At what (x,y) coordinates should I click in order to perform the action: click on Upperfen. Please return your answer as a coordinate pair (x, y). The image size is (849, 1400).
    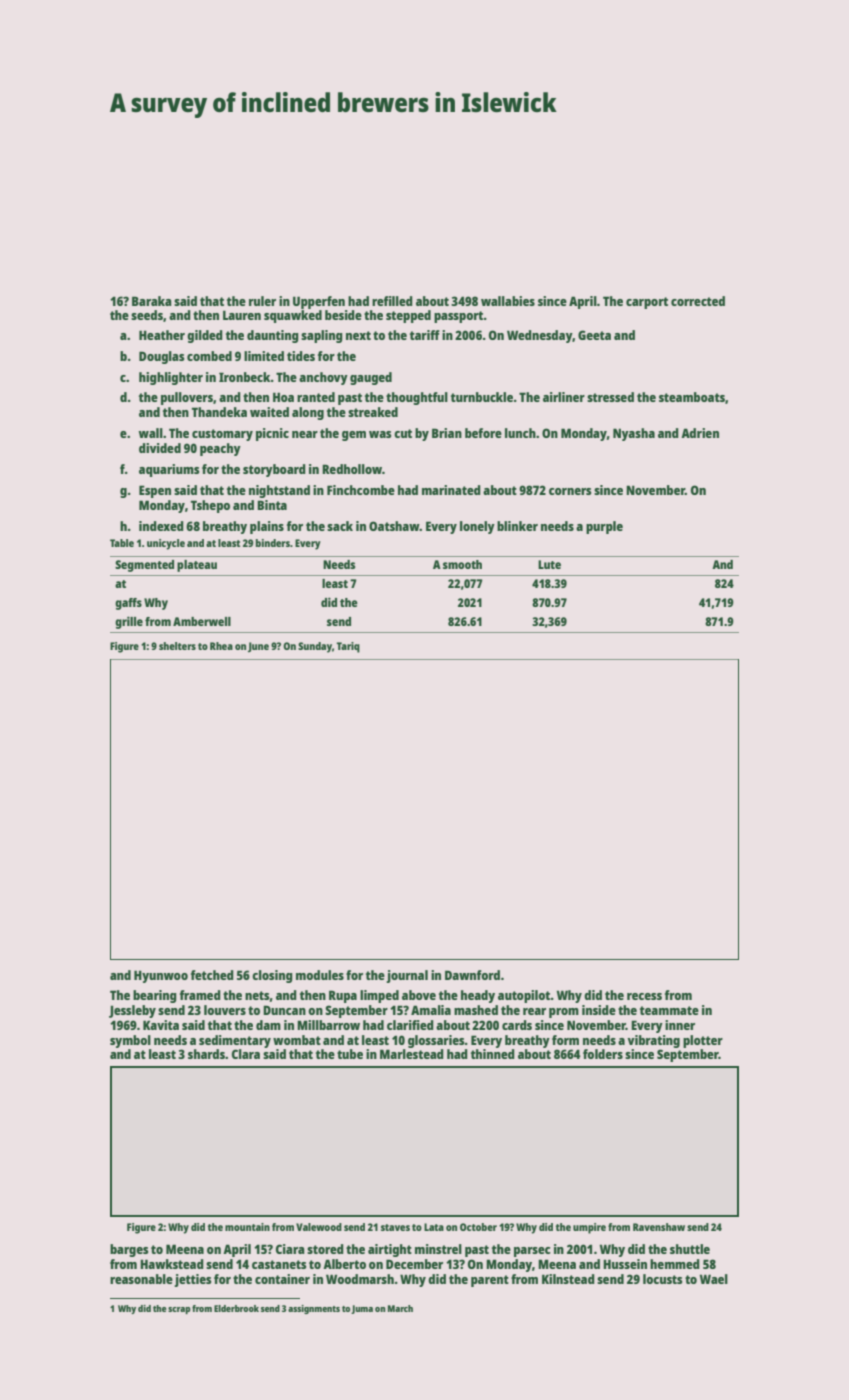
    Looking at the image, I should click on (319, 302).
